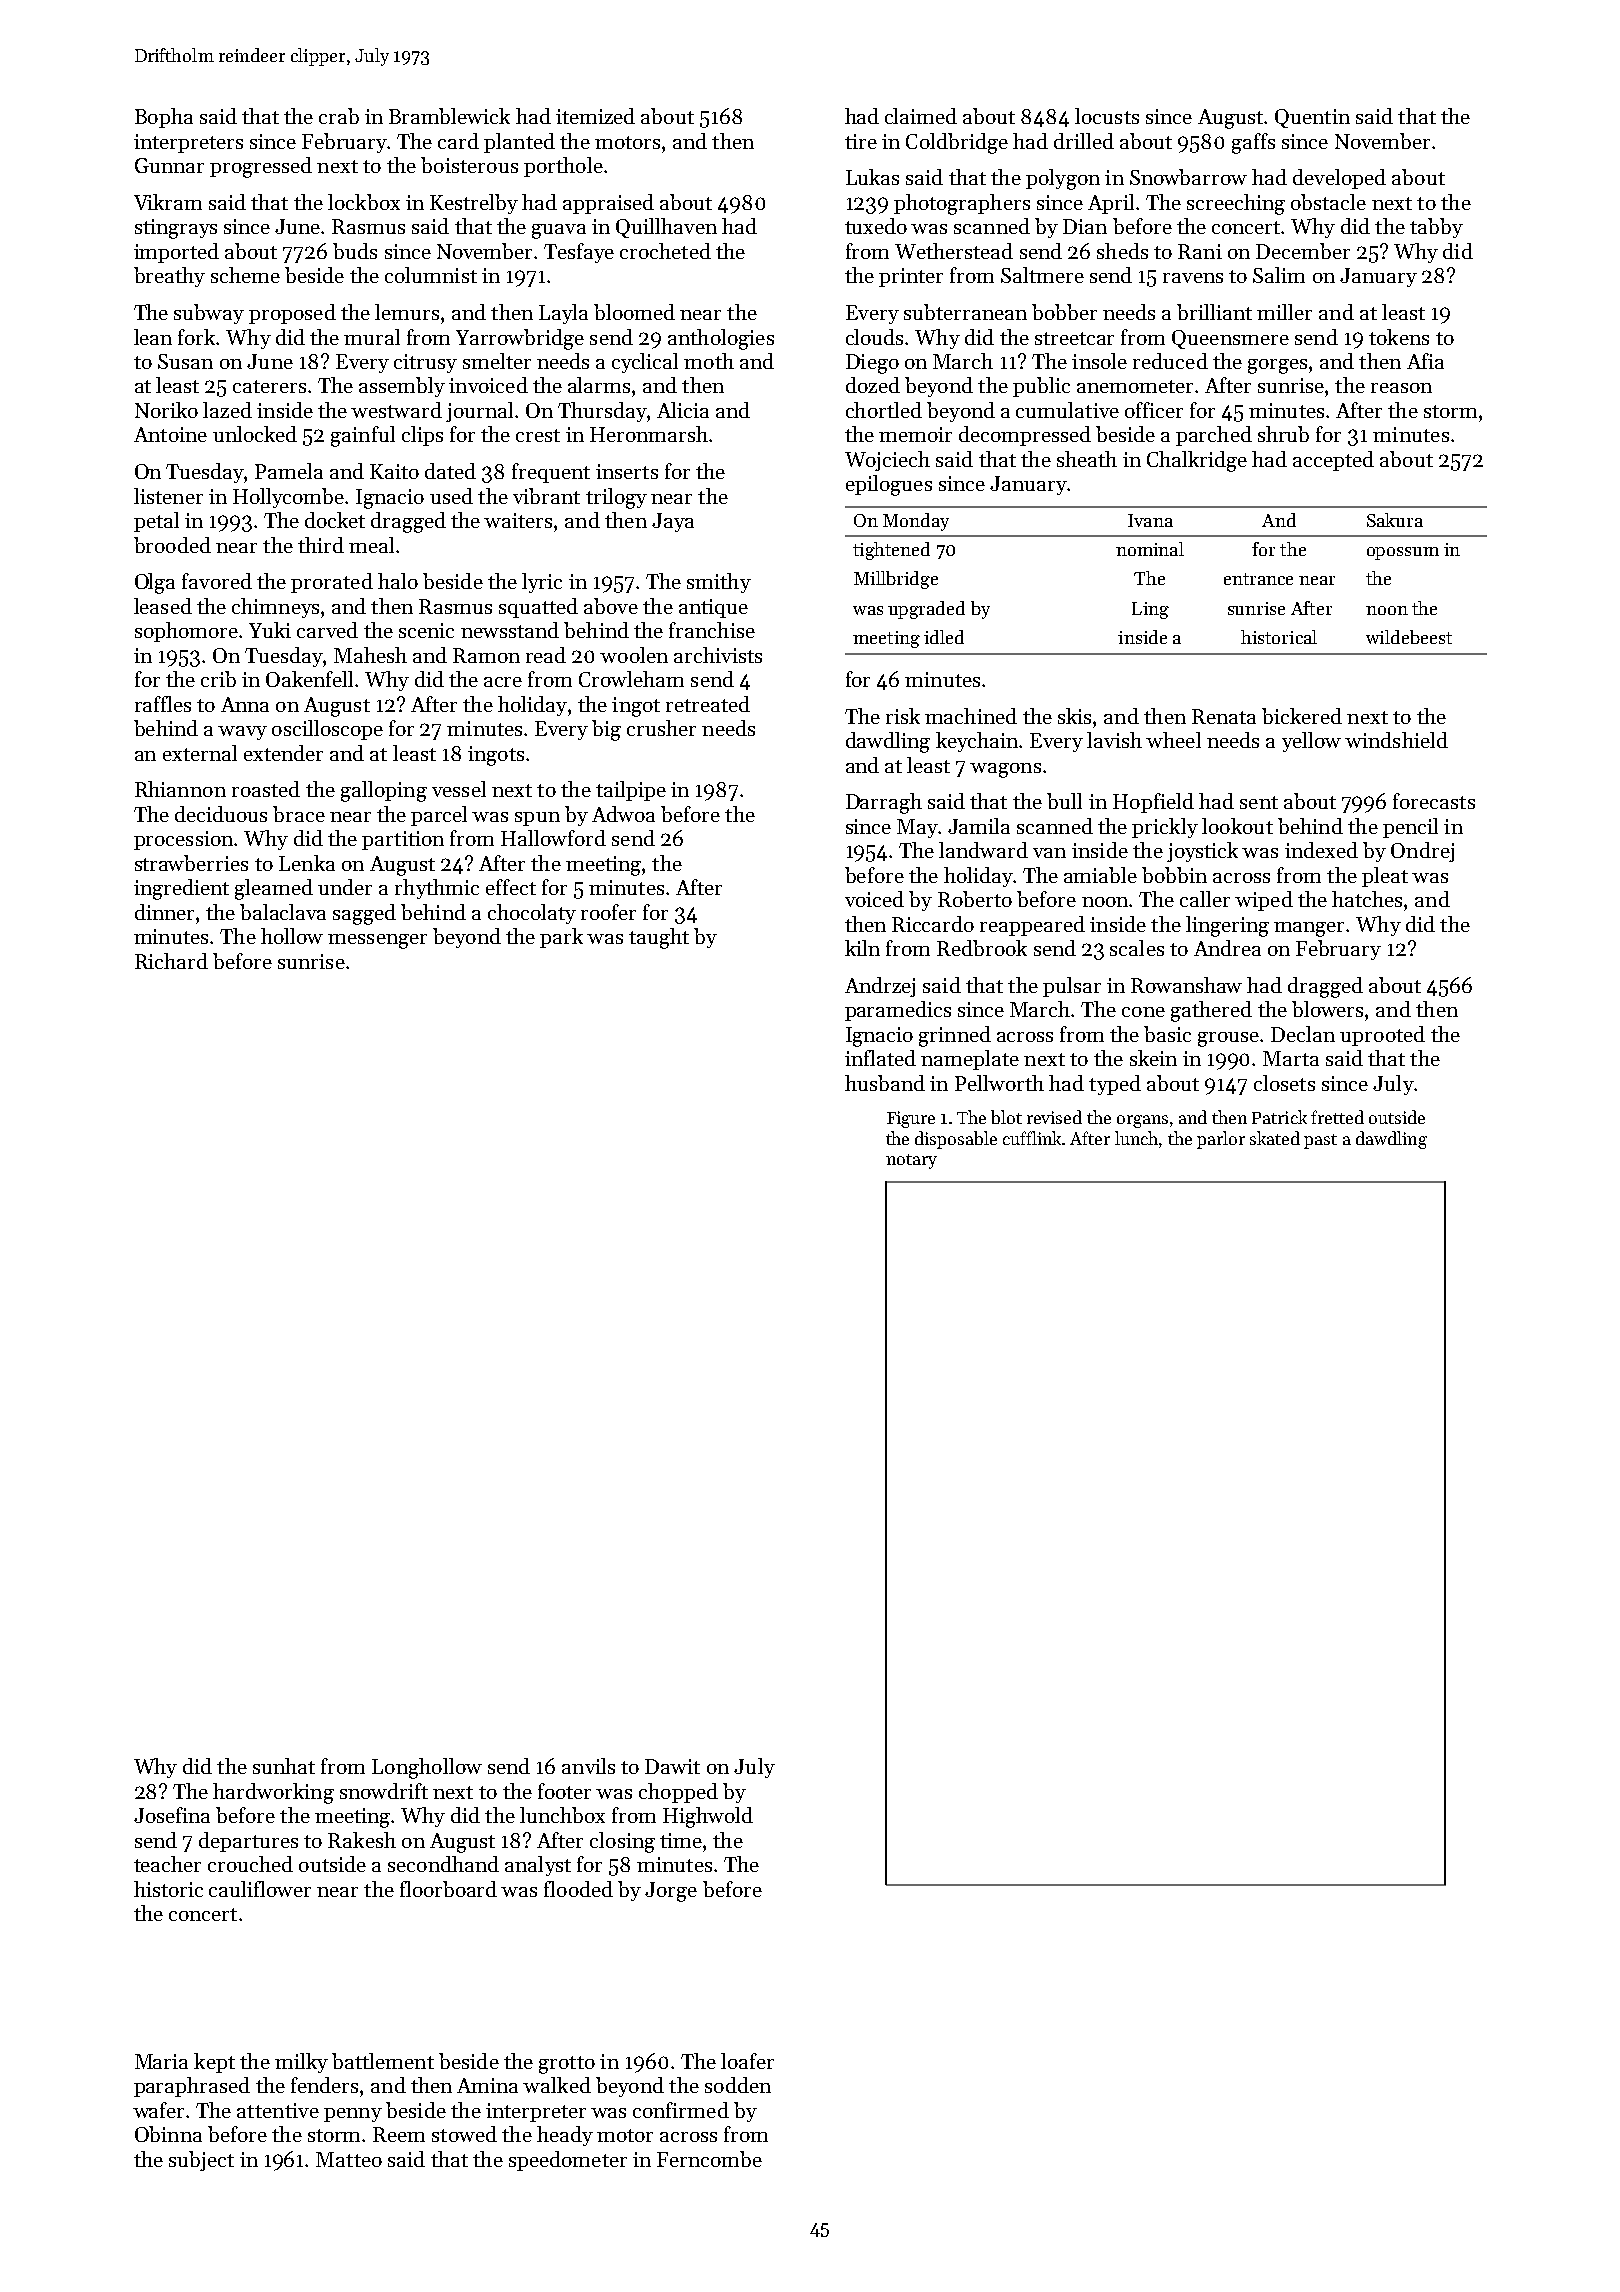  What do you see at coordinates (595, 116) in the page?
I see `itemized` at bounding box center [595, 116].
